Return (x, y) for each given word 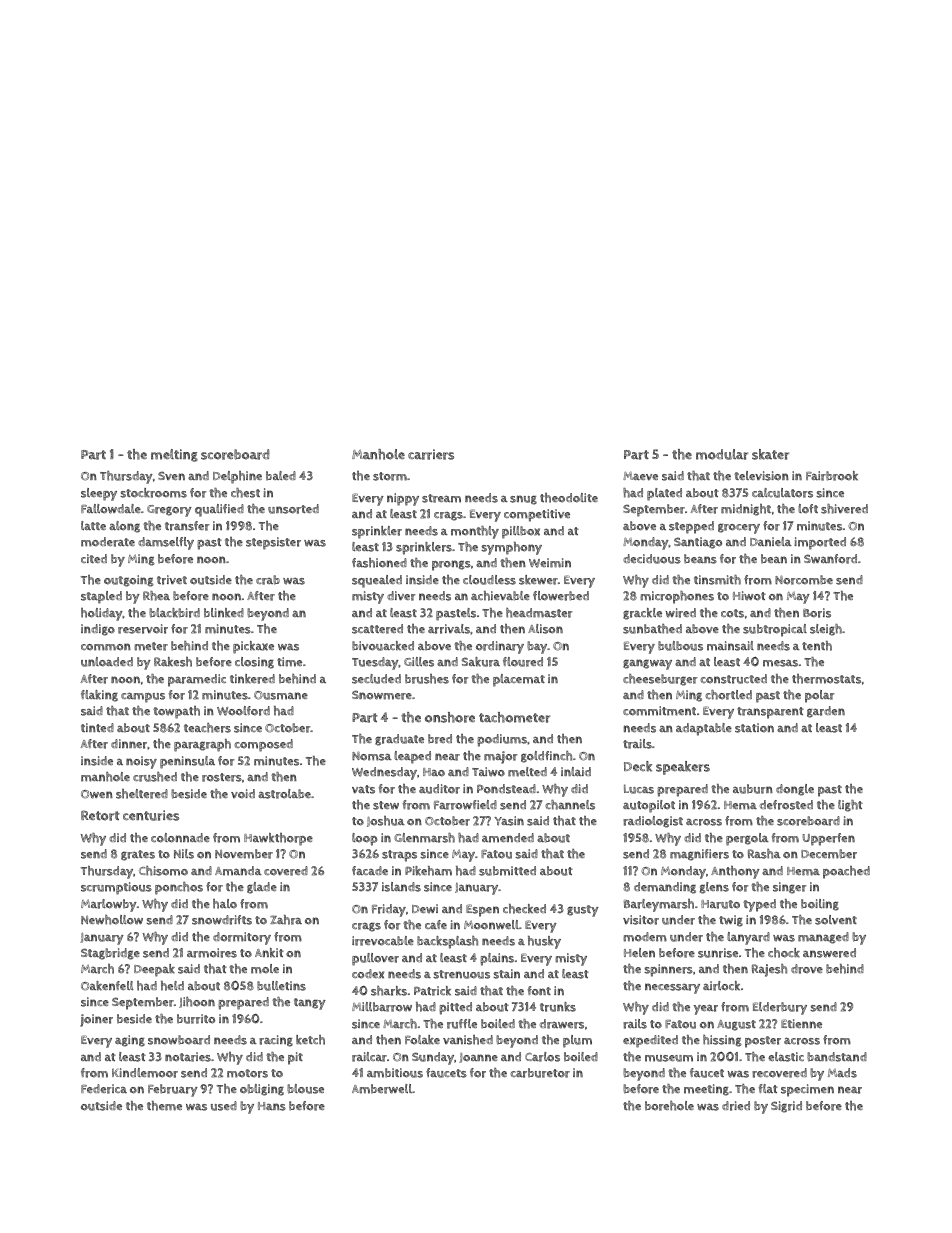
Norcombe (804, 580)
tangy (310, 1004)
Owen (97, 794)
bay (537, 647)
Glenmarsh (424, 838)
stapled (101, 597)
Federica (104, 1089)
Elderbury (780, 1008)
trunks (558, 1007)
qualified (219, 510)
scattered (377, 629)
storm (390, 476)
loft (808, 509)
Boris (817, 613)
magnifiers (699, 855)
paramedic (197, 680)
